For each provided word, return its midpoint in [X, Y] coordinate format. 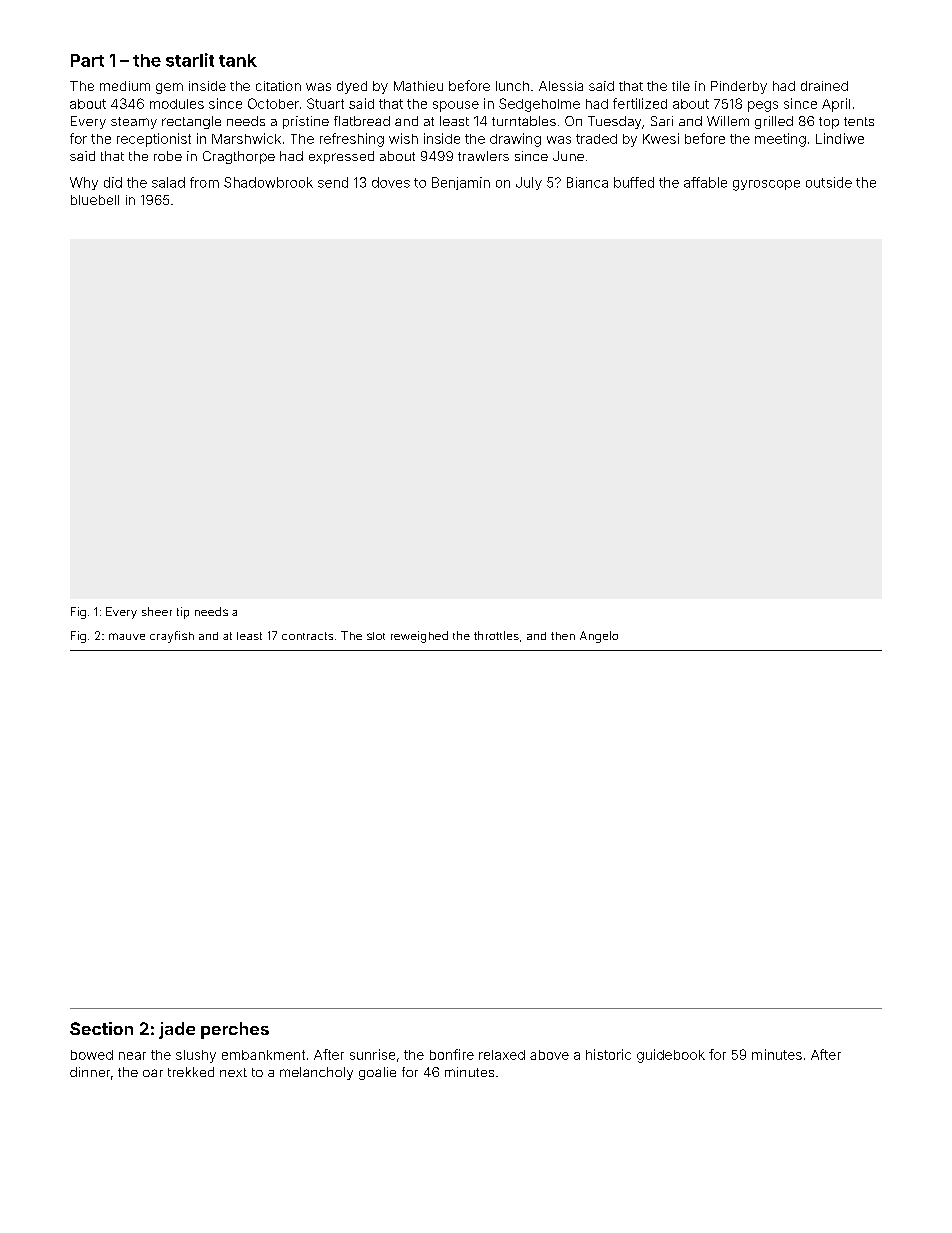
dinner [90, 1072]
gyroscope [766, 185]
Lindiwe [840, 138]
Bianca [587, 182]
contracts [307, 636]
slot [376, 636]
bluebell [95, 200]
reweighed [419, 637]
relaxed [502, 1055]
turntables [524, 121]
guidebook [671, 1056]
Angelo [599, 637]
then [563, 636]
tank [238, 60]
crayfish [172, 637]
